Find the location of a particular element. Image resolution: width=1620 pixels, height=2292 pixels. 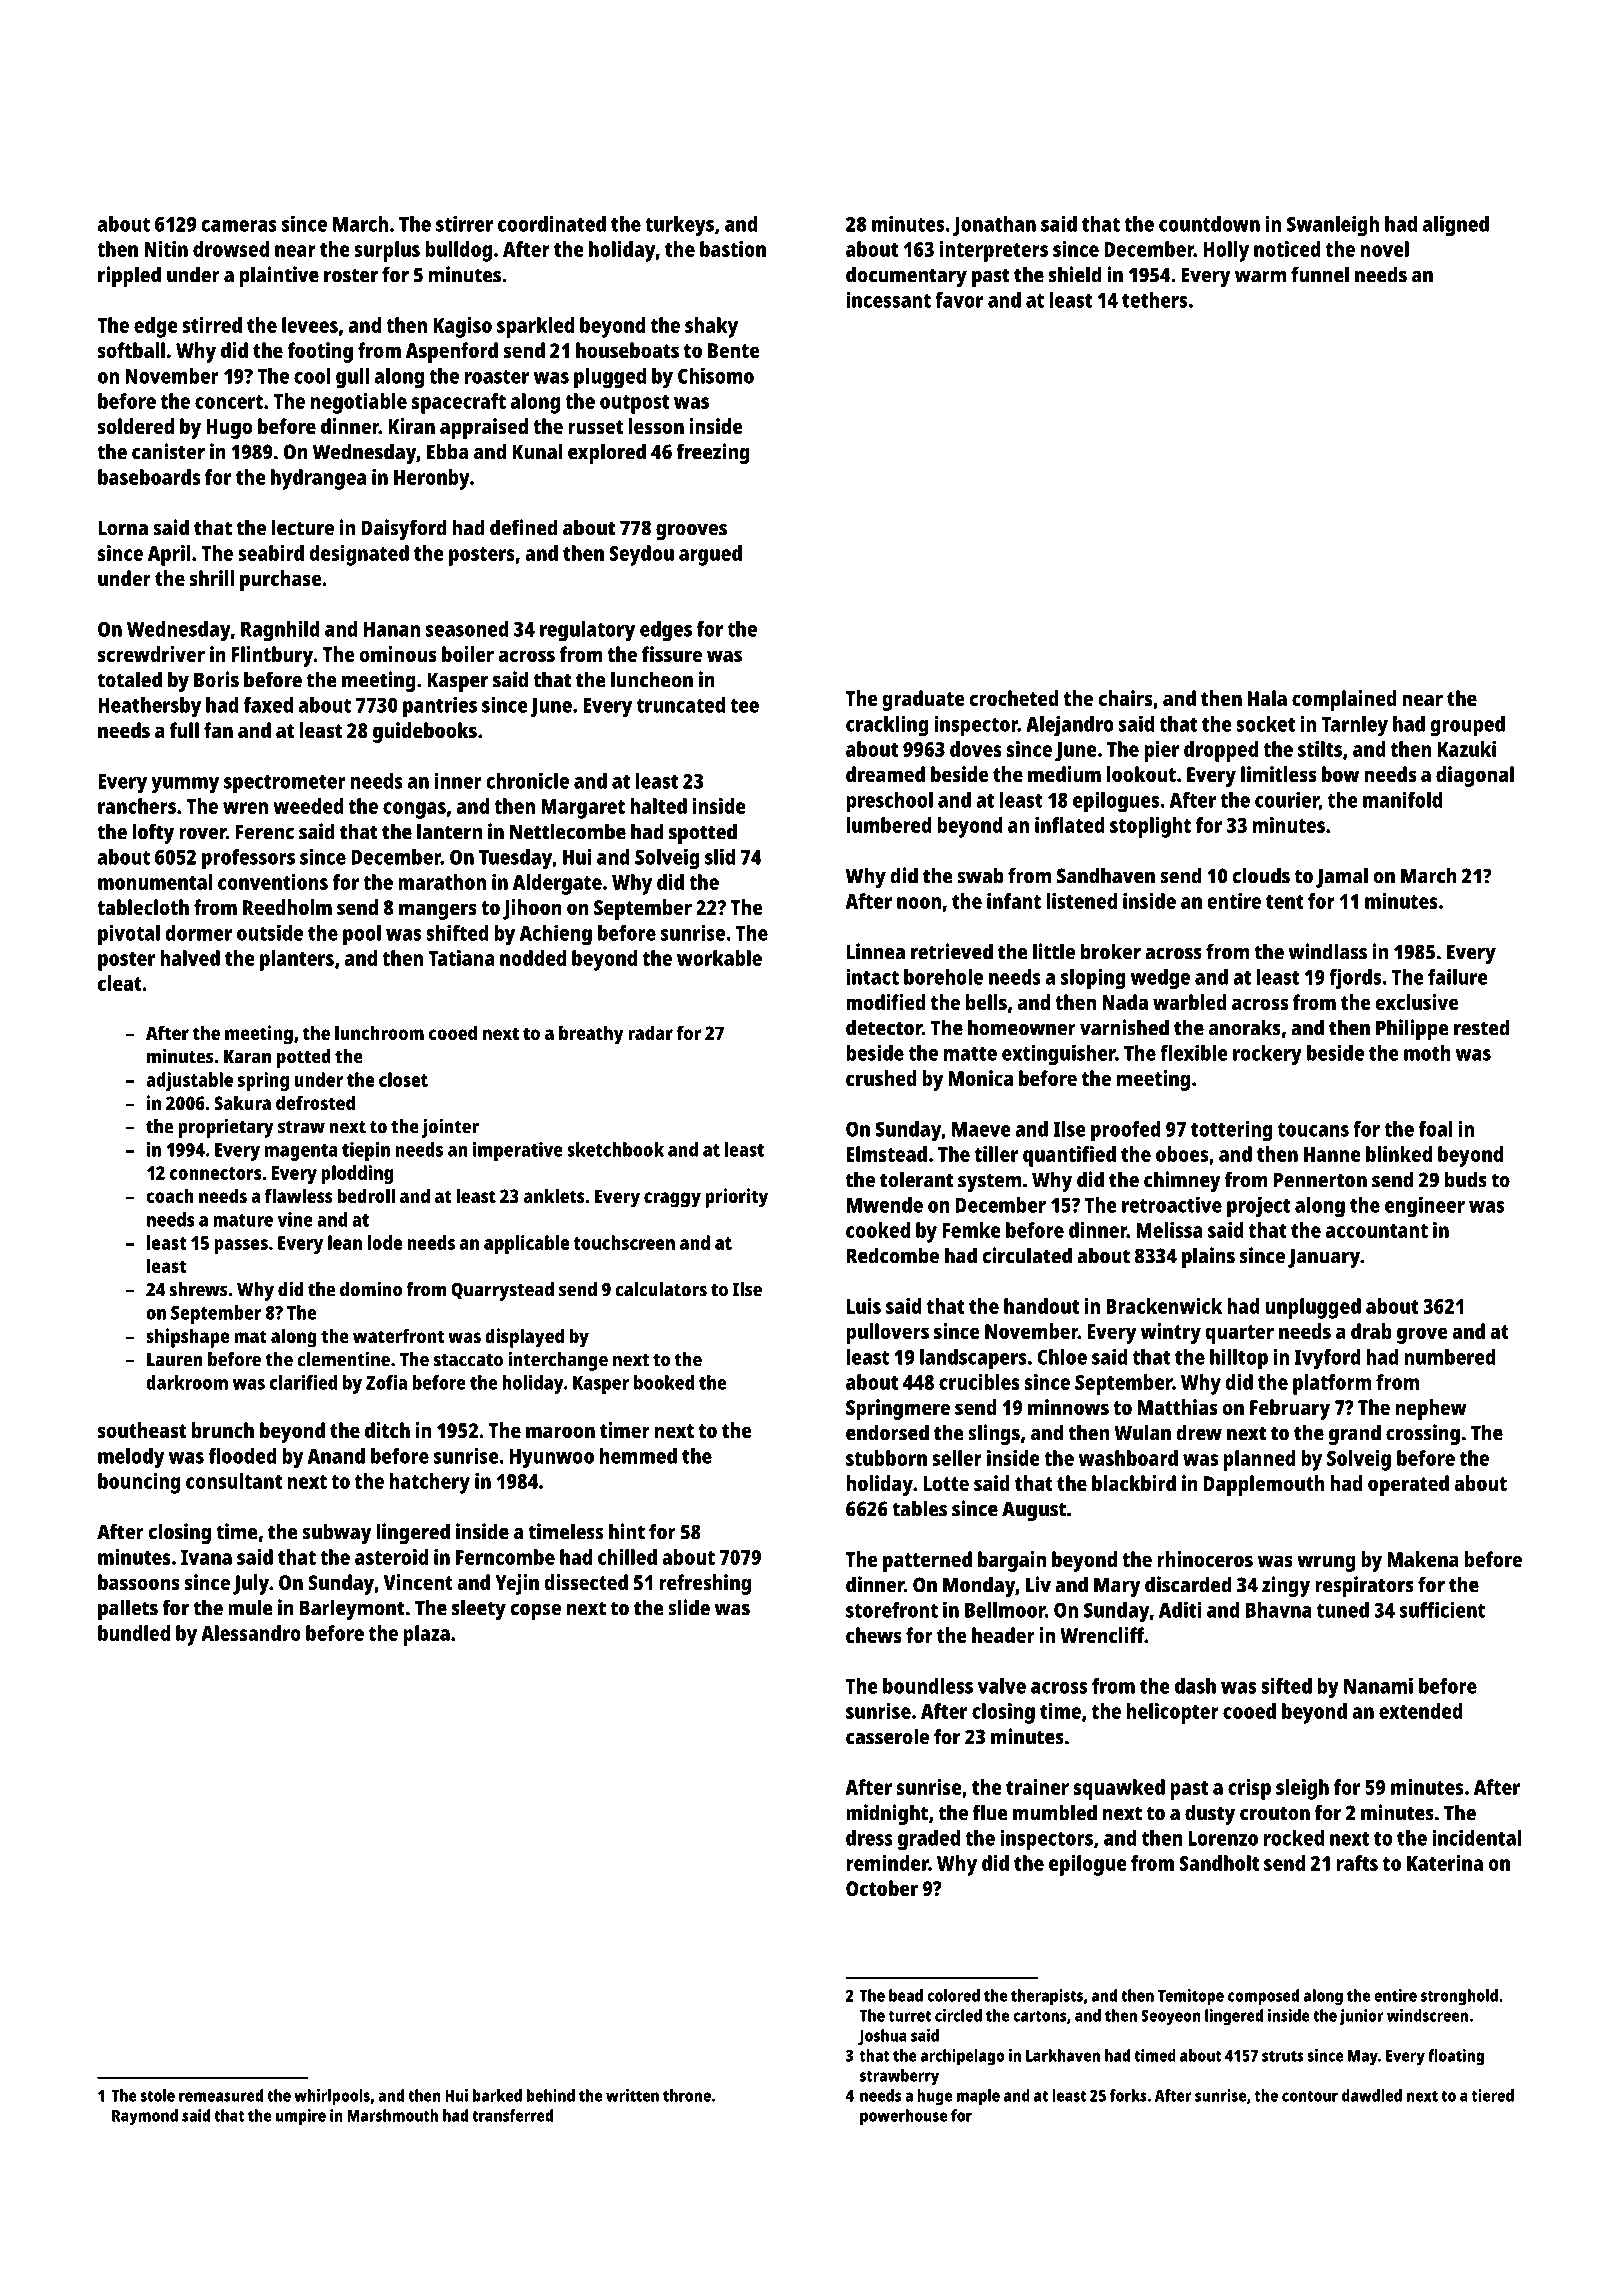

Heathersby is located at coordinates (149, 707).
